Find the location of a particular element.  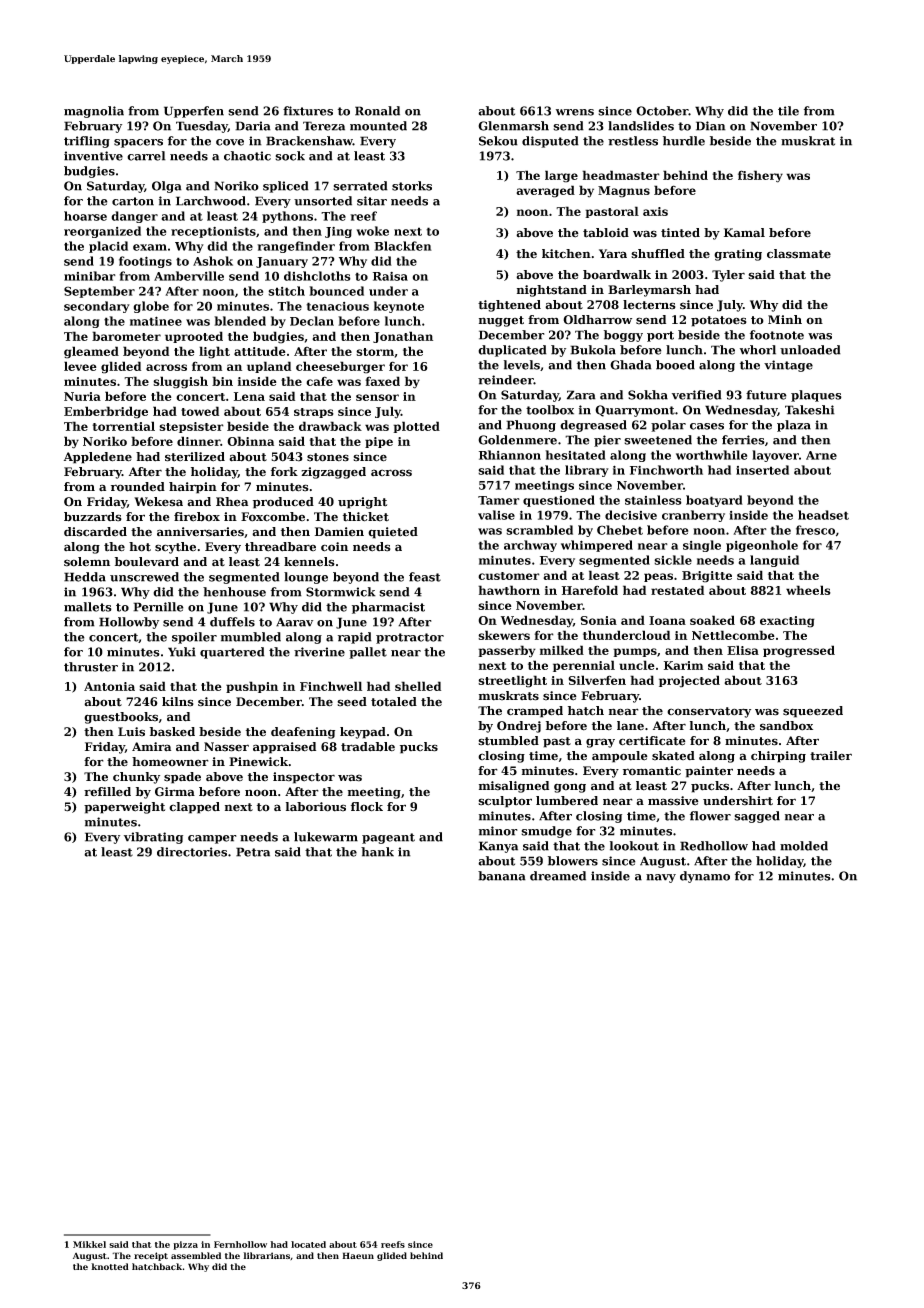

Redhollow is located at coordinates (714, 846).
